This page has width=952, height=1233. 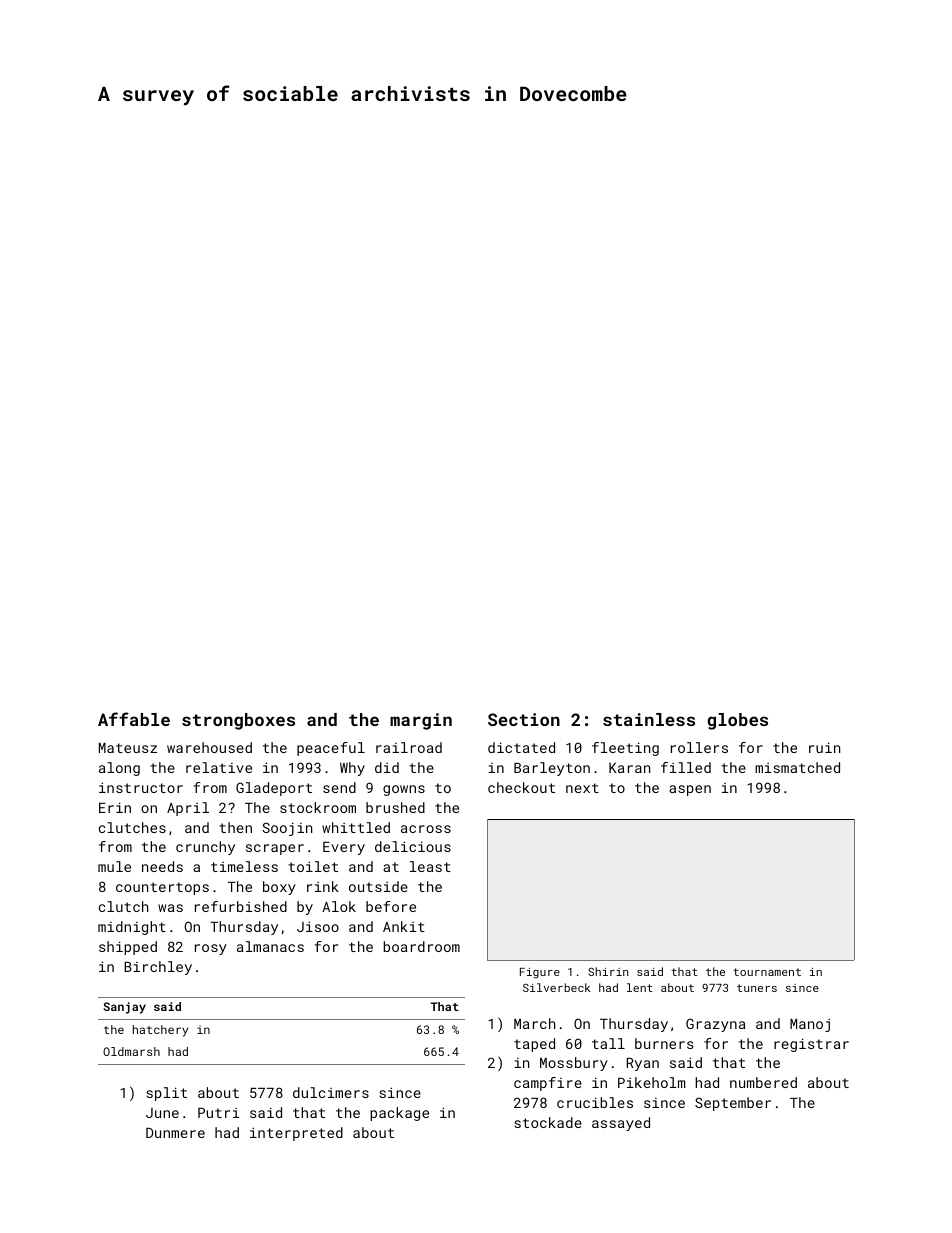 What do you see at coordinates (534, 1045) in the page?
I see `taped` at bounding box center [534, 1045].
